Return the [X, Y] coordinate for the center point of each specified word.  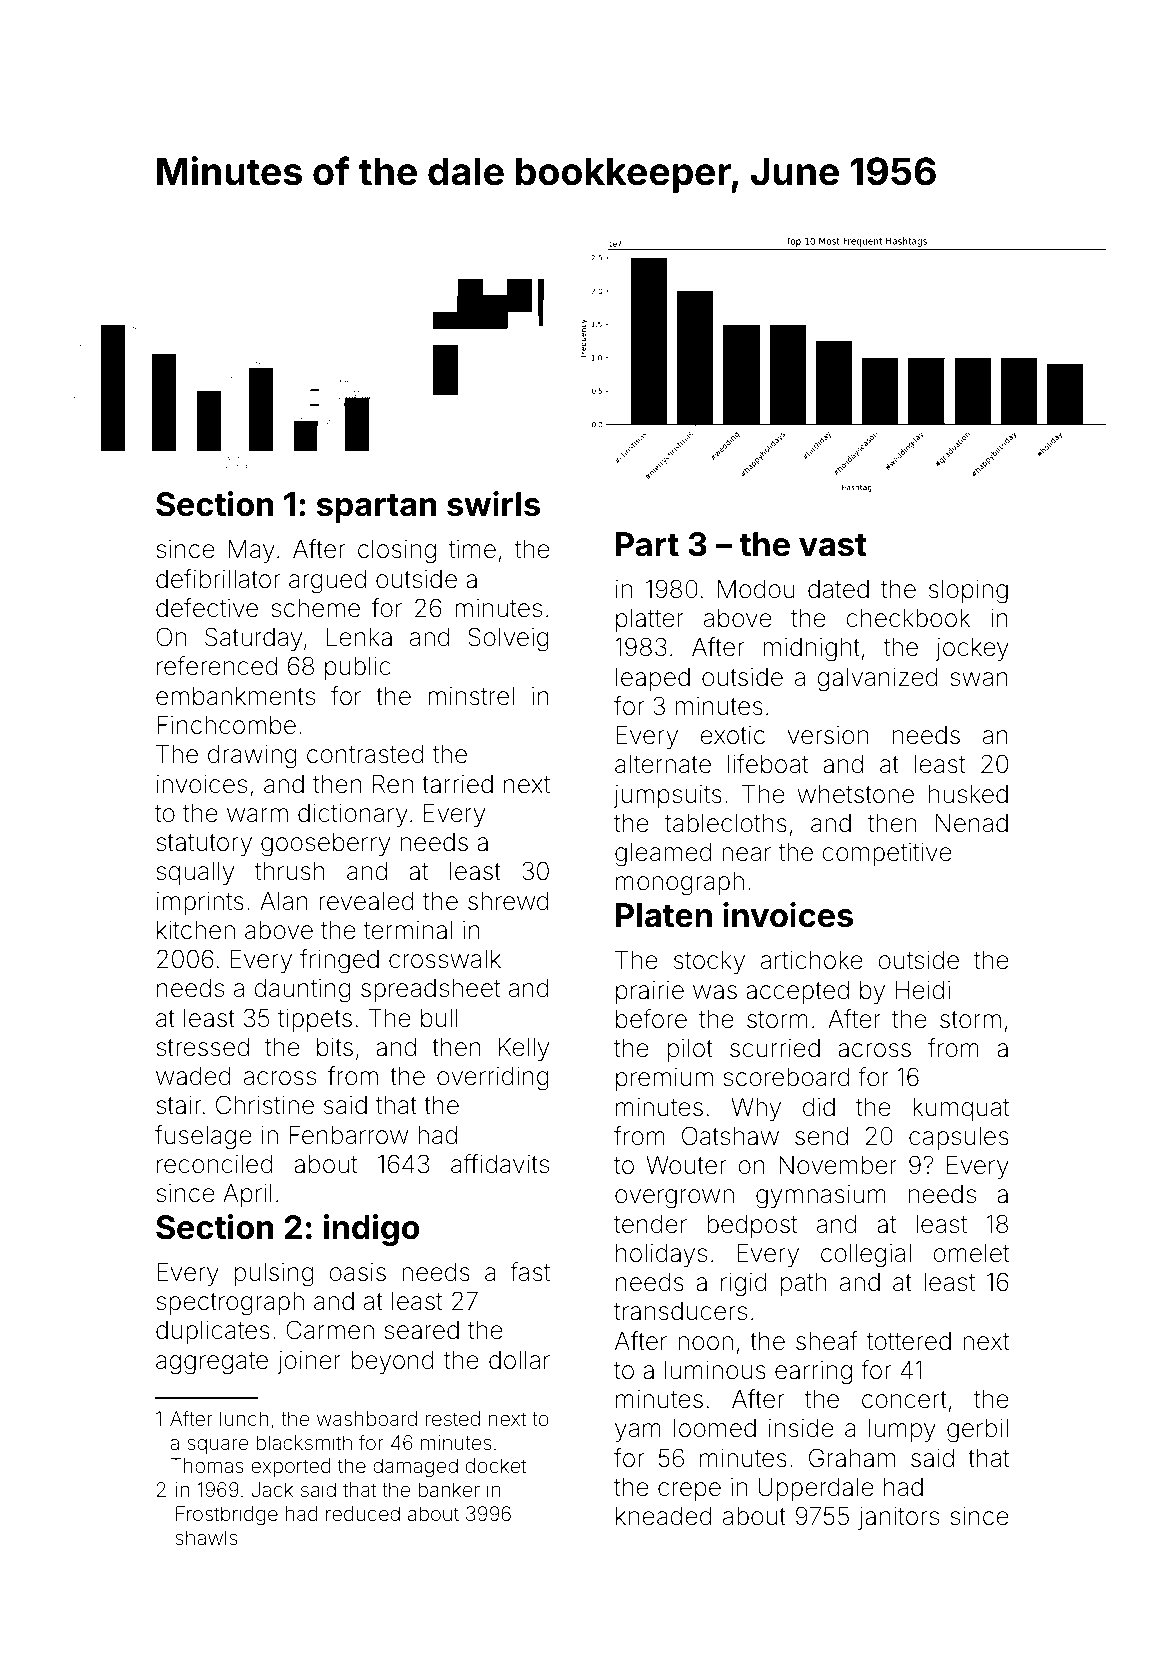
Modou [756, 589]
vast [833, 545]
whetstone [856, 794]
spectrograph [230, 1304]
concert [904, 1400]
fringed [339, 961]
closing [397, 552]
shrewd [508, 901]
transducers [680, 1311]
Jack [272, 1489]
